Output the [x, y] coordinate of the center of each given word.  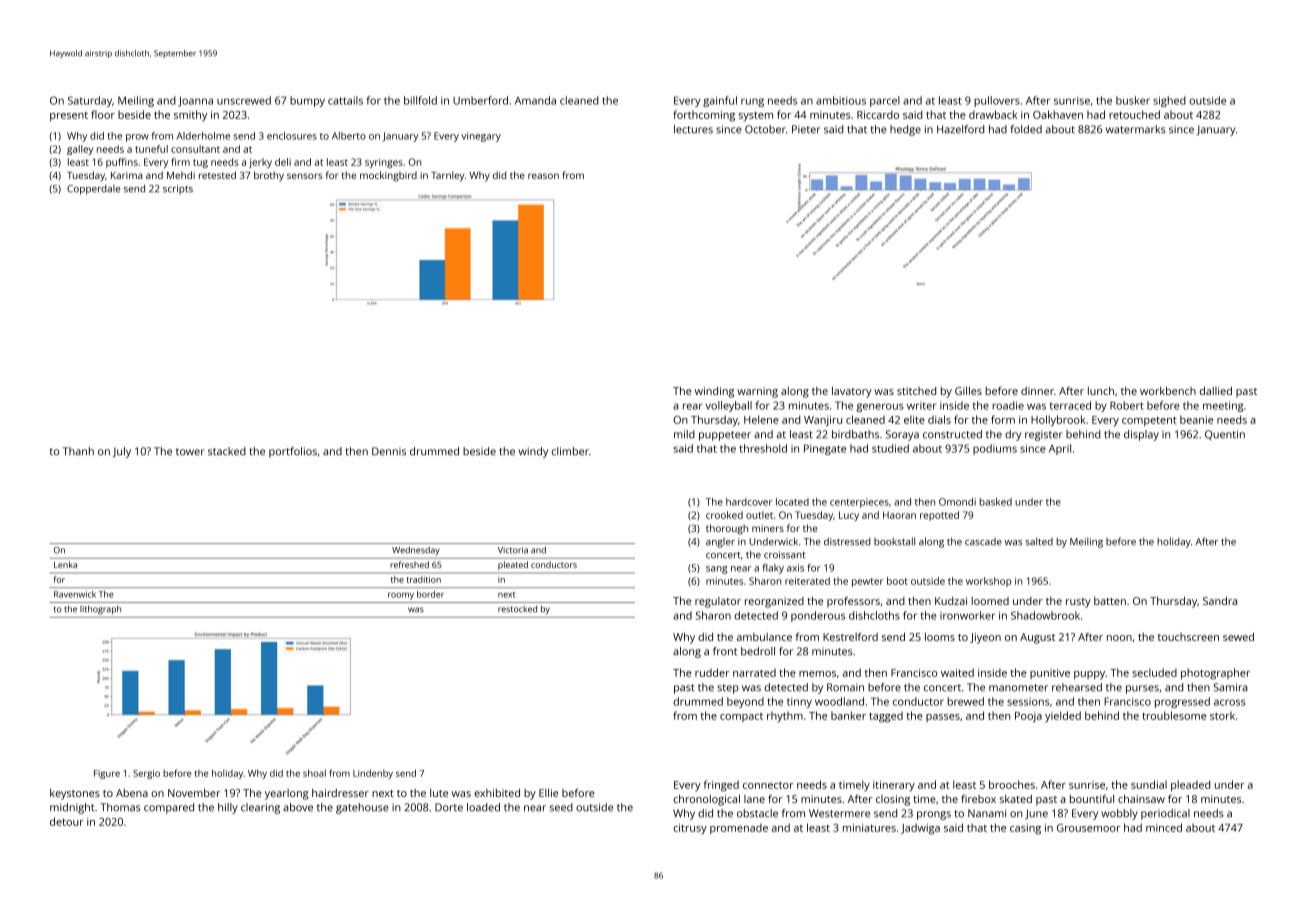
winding [714, 392]
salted [1039, 541]
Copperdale [93, 190]
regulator [718, 602]
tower [190, 452]
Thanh [78, 451]
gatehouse [362, 808]
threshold [763, 448]
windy [533, 452]
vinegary [481, 137]
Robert [1127, 405]
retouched [1134, 114]
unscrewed [244, 100]
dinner [1037, 391]
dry [1013, 435]
